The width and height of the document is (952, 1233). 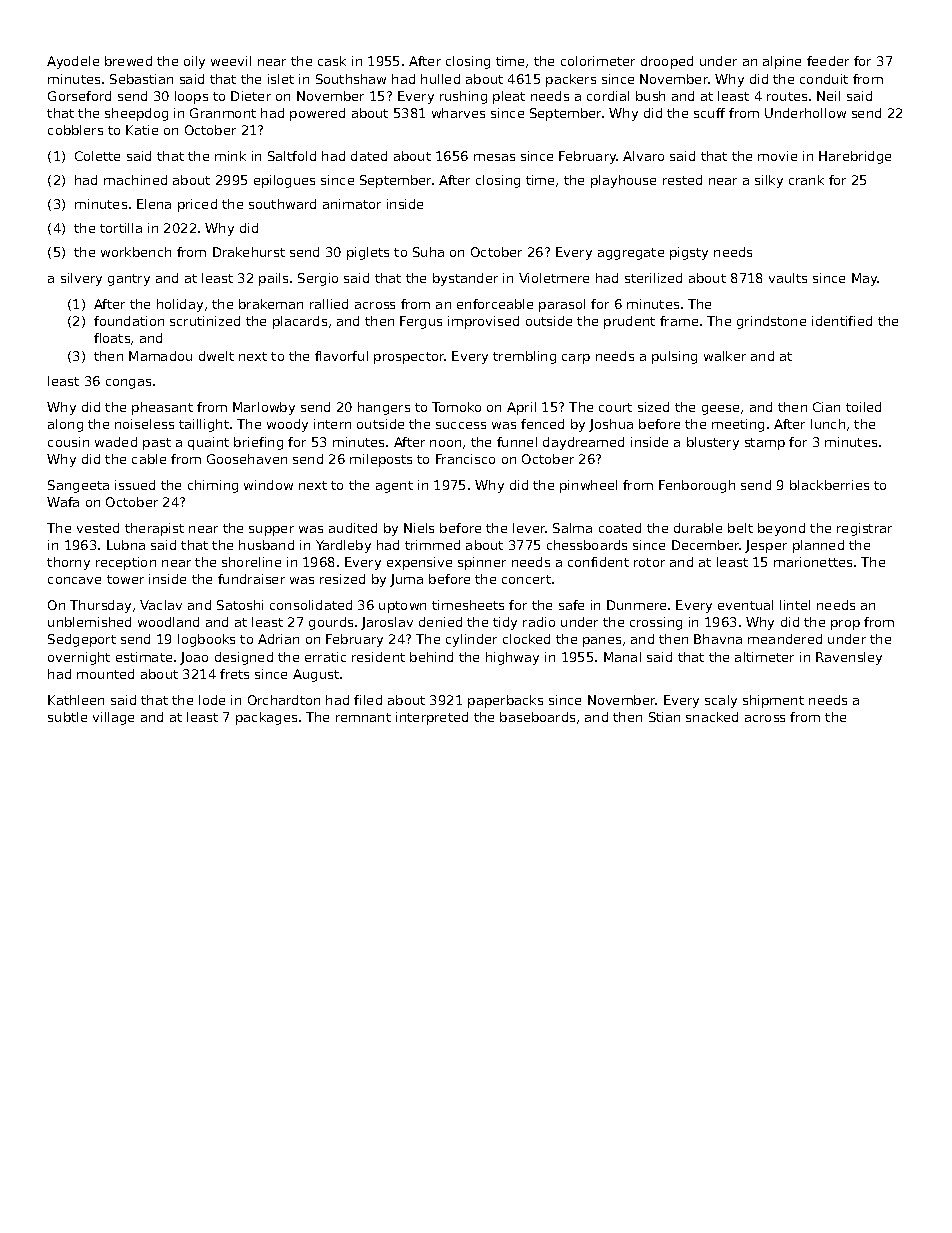 I want to click on pails, so click(x=273, y=279).
